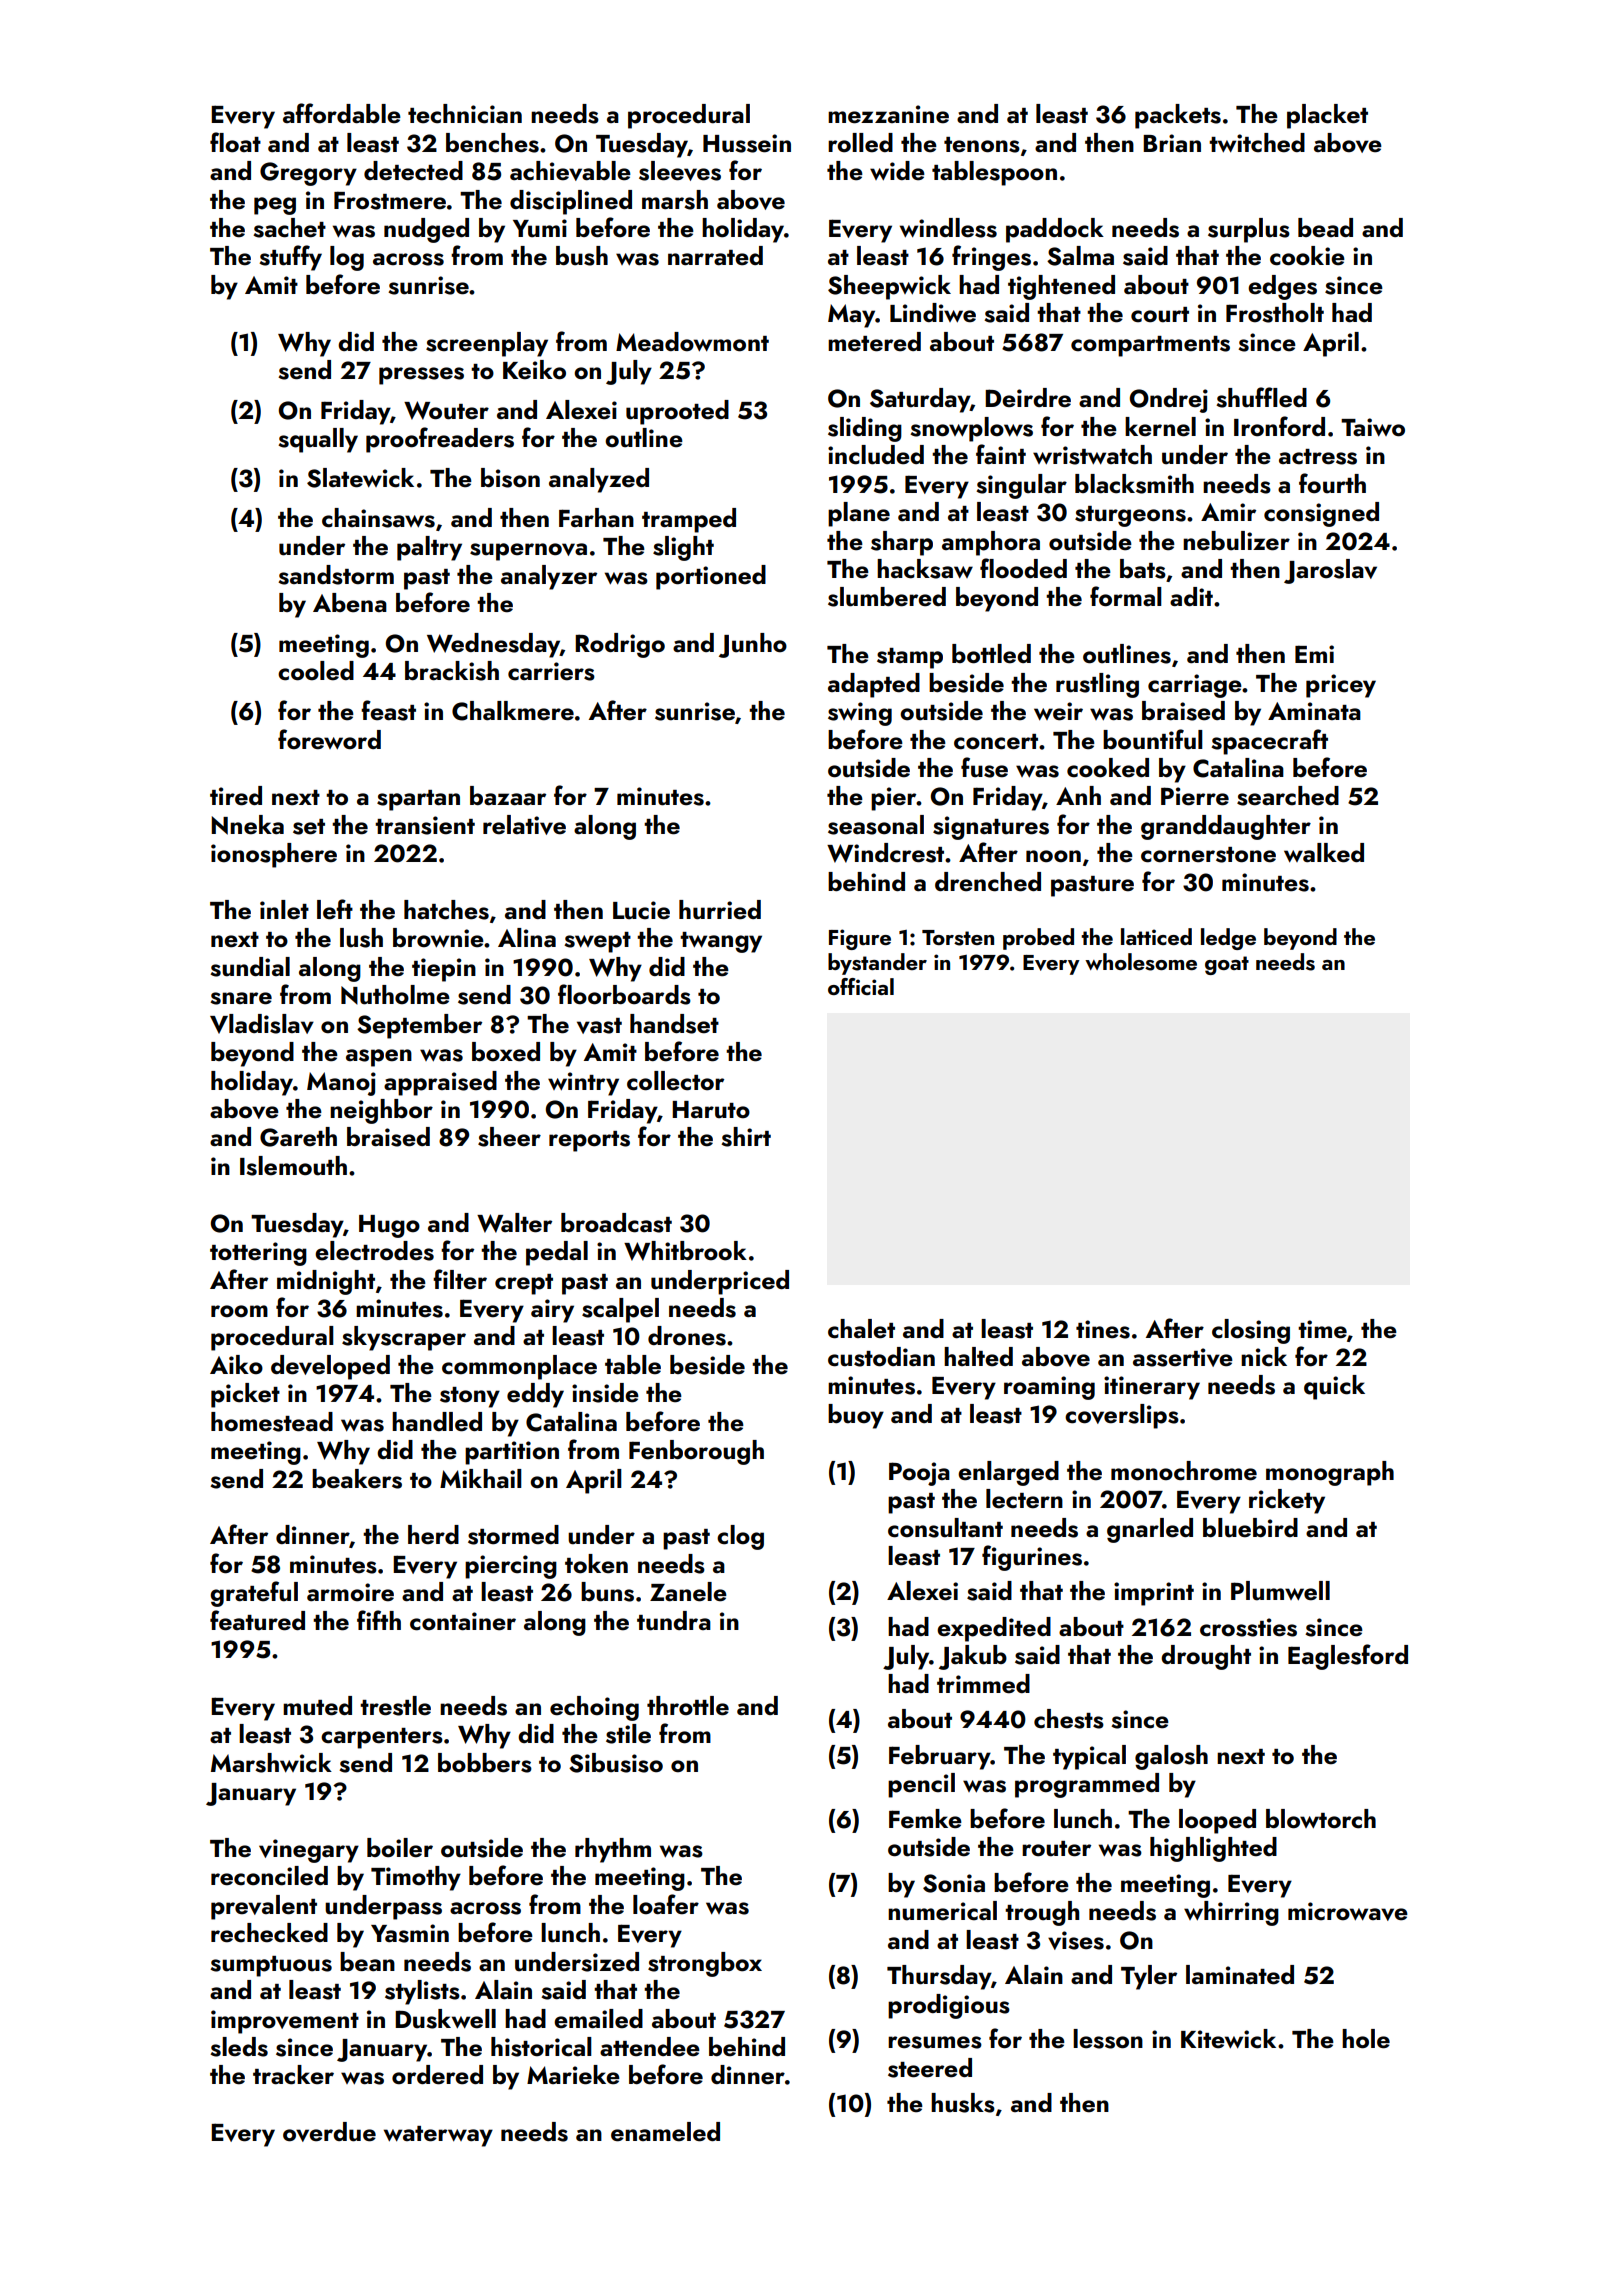  I want to click on wide, so click(897, 171).
